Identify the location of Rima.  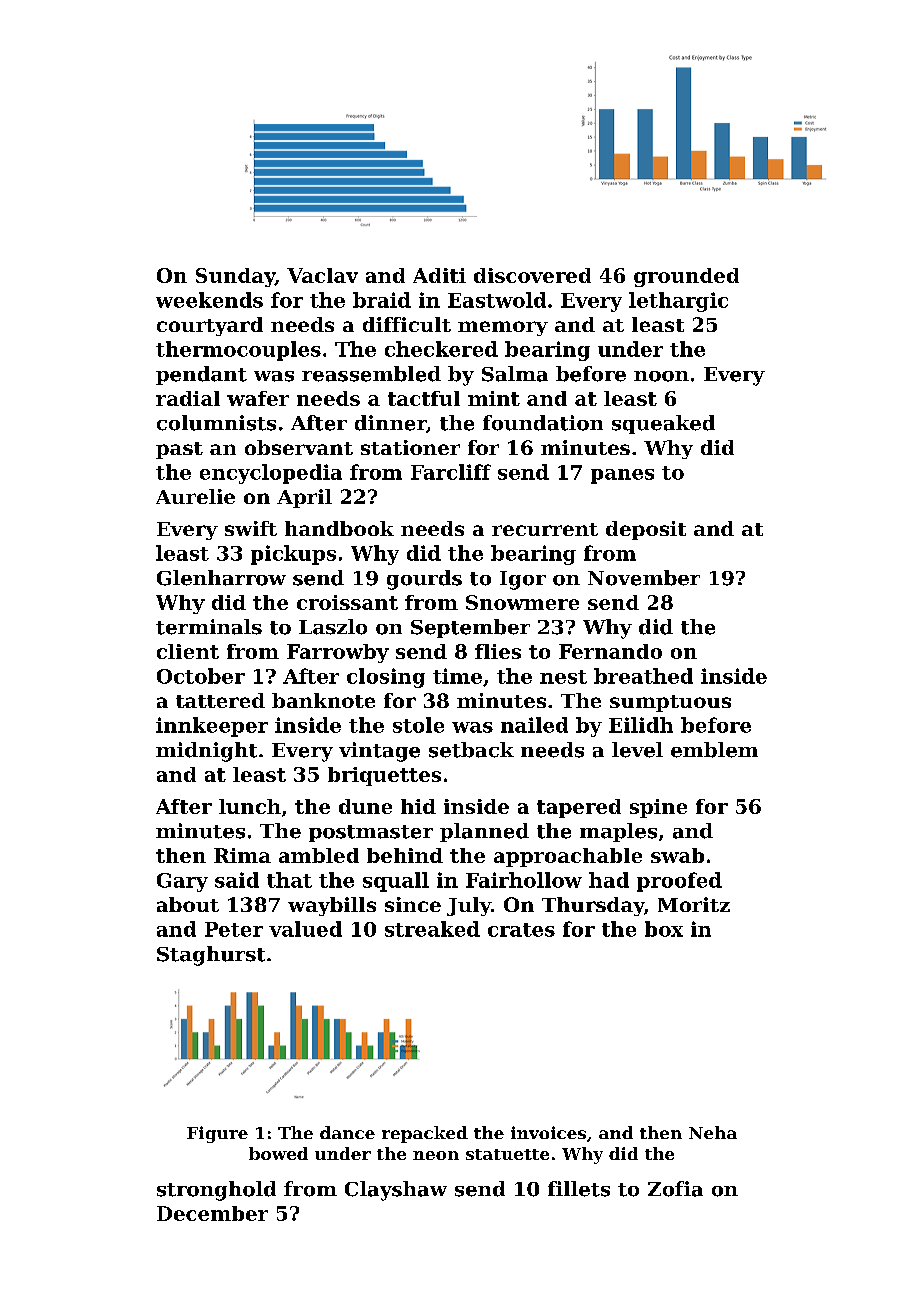
(242, 855).
